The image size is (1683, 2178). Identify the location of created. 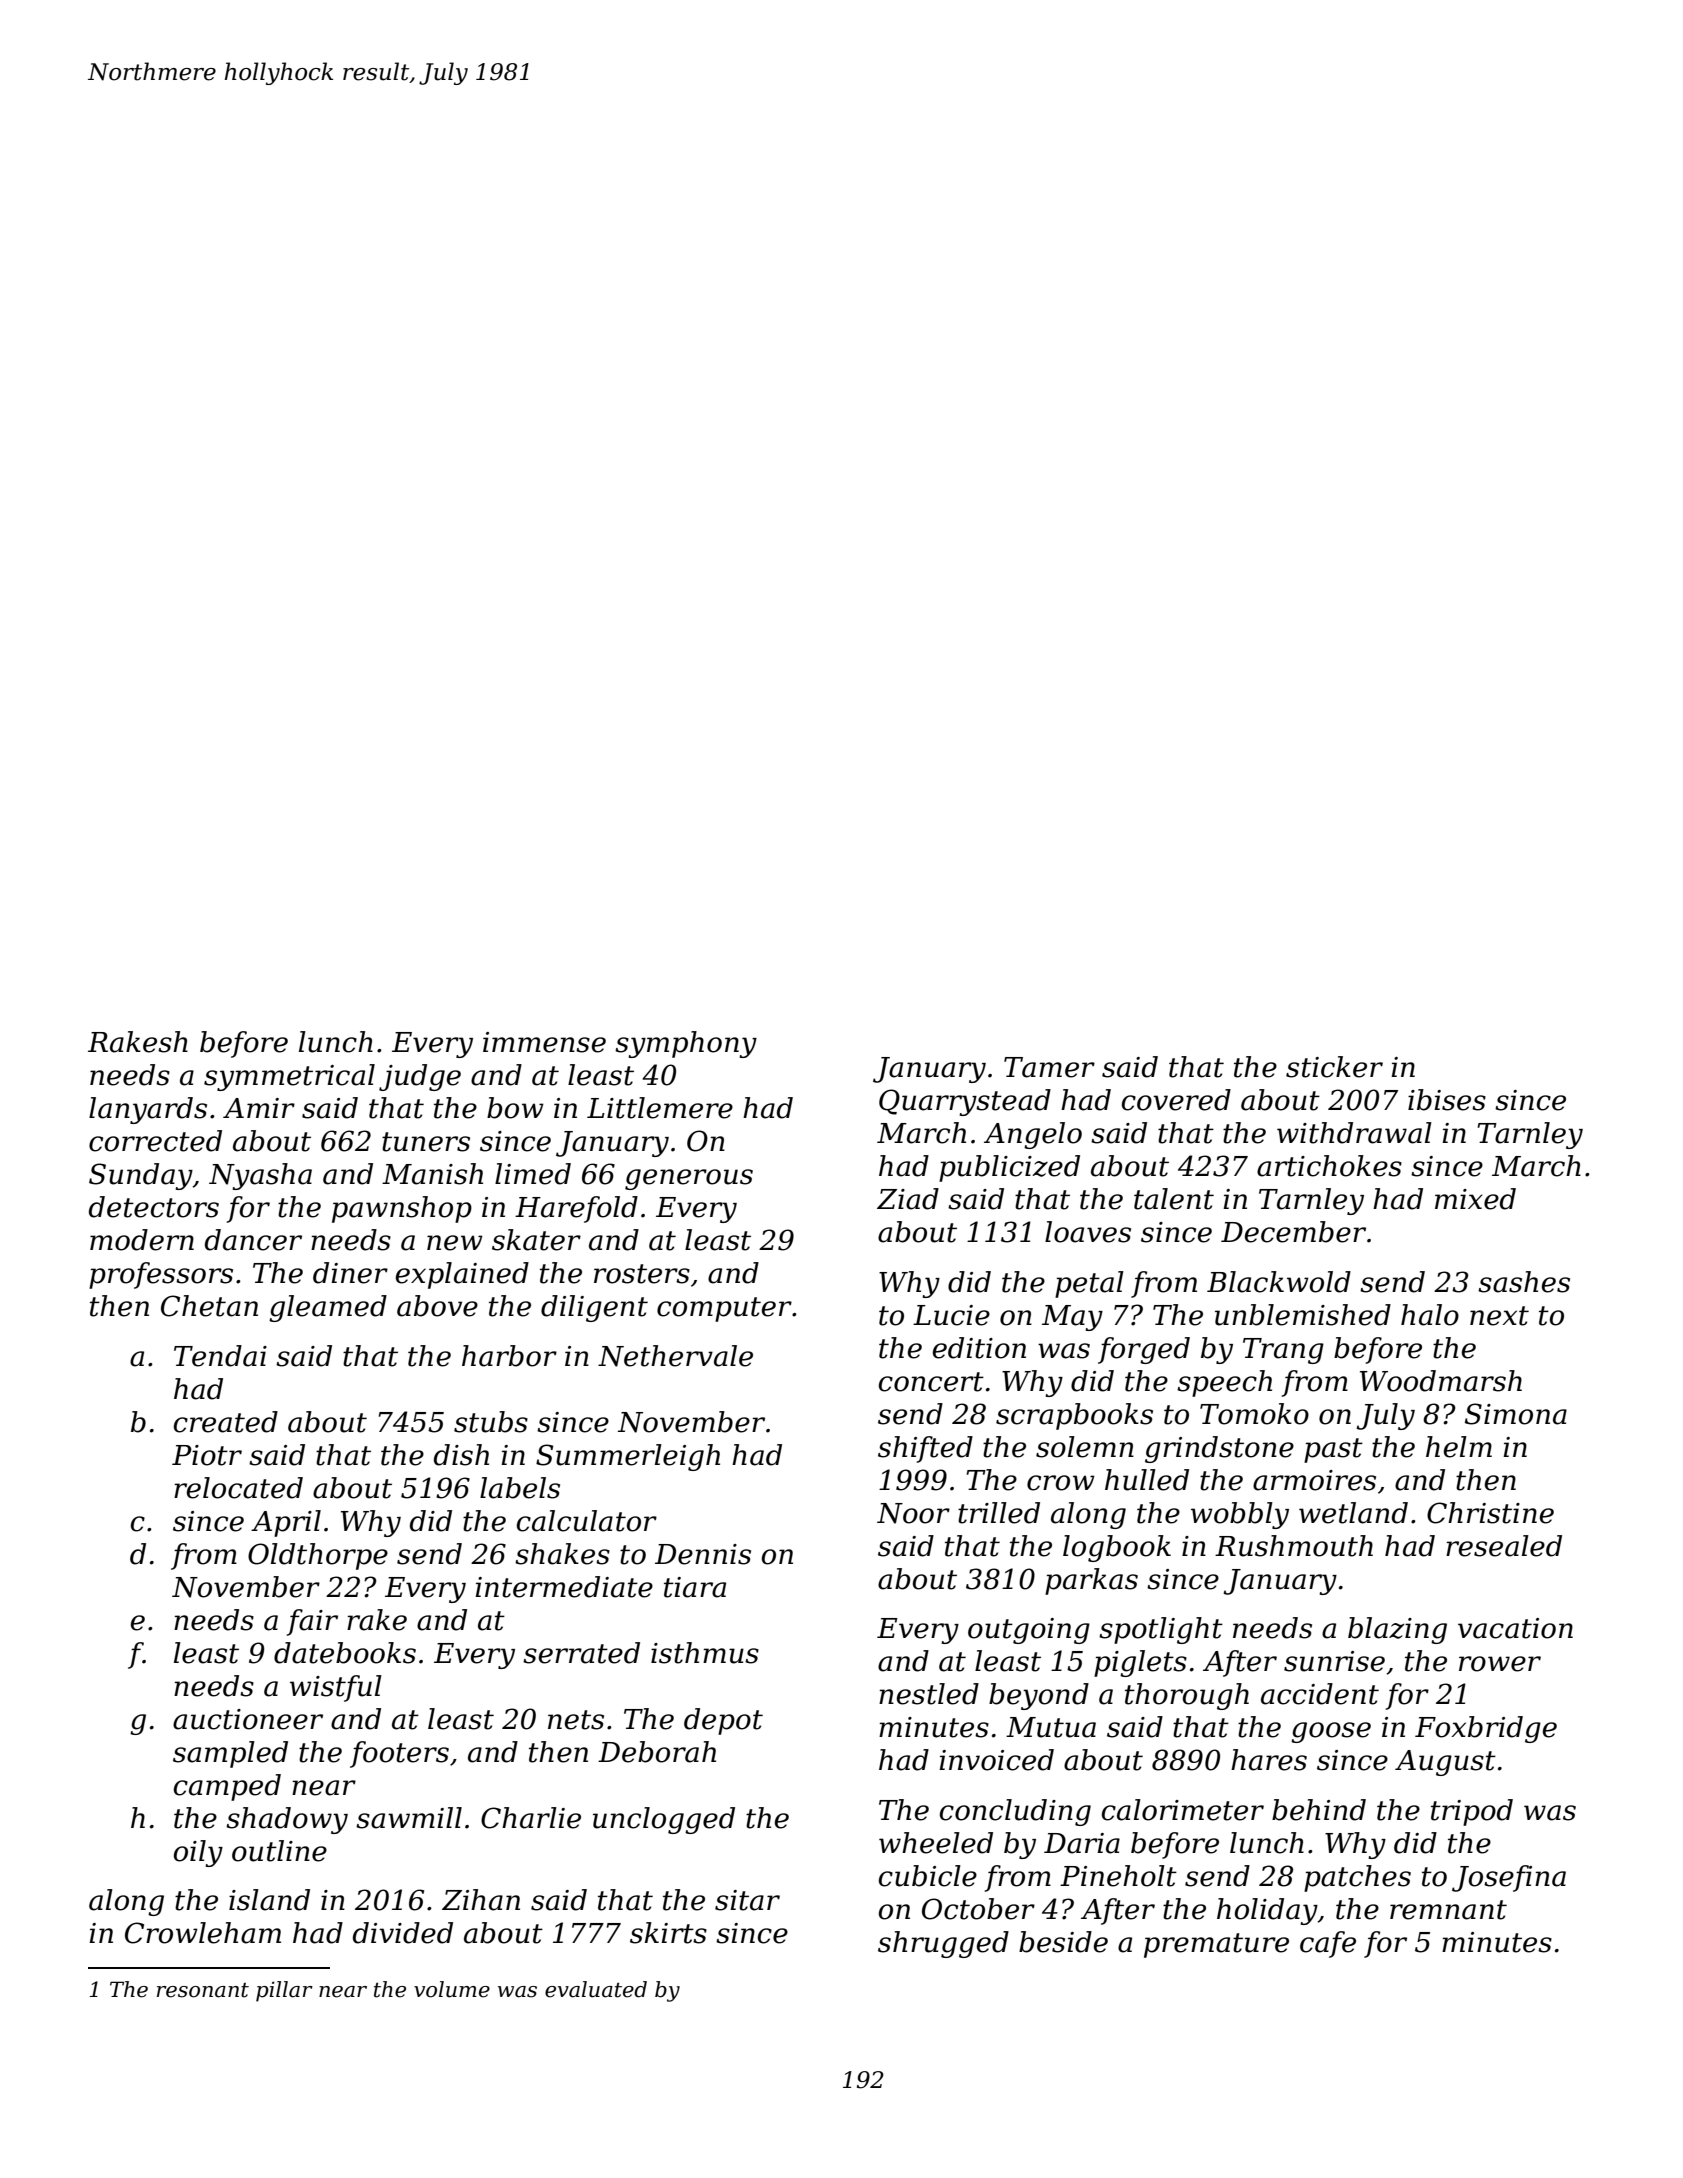
(226, 1422).
